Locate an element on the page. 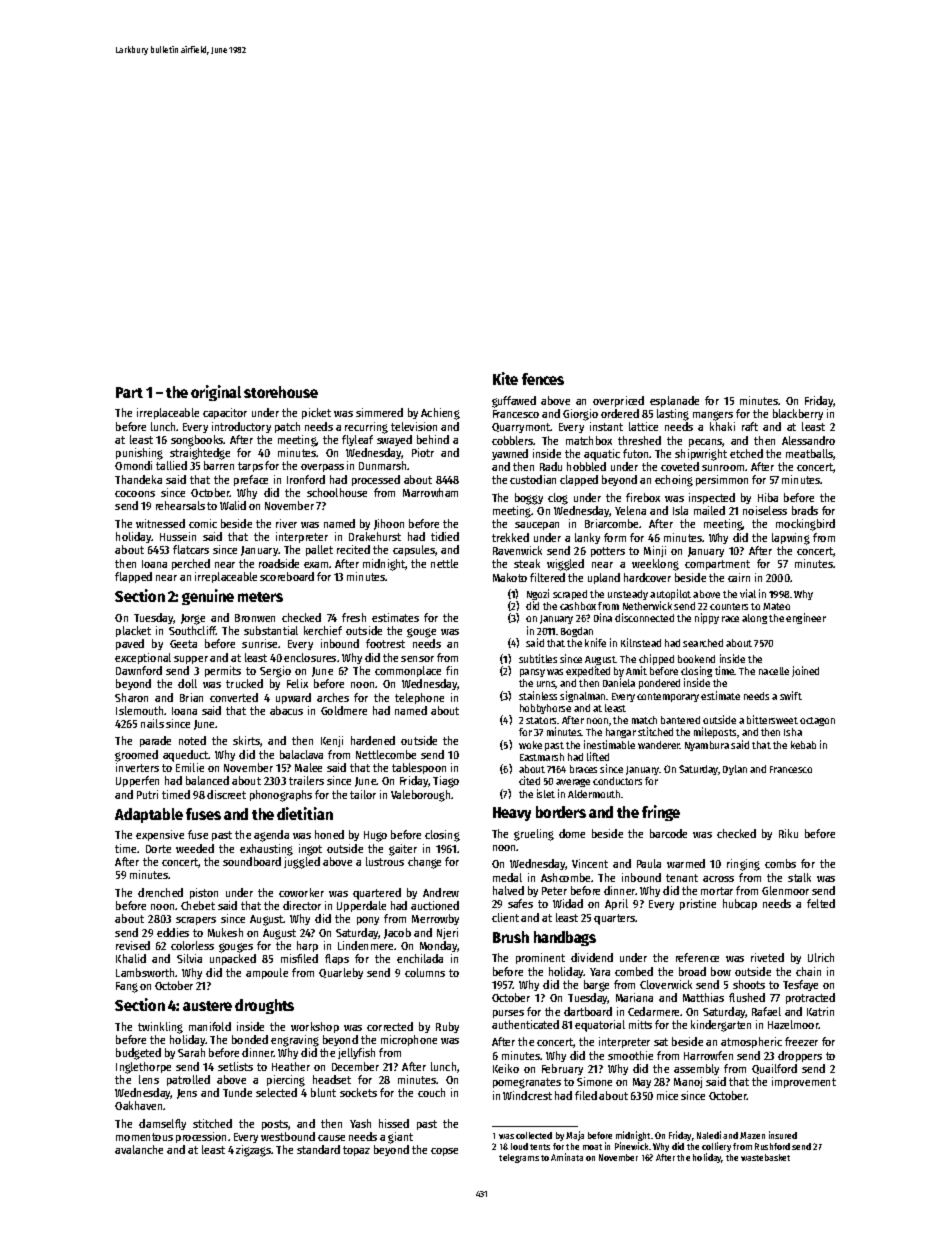  witnessed is located at coordinates (160, 523).
